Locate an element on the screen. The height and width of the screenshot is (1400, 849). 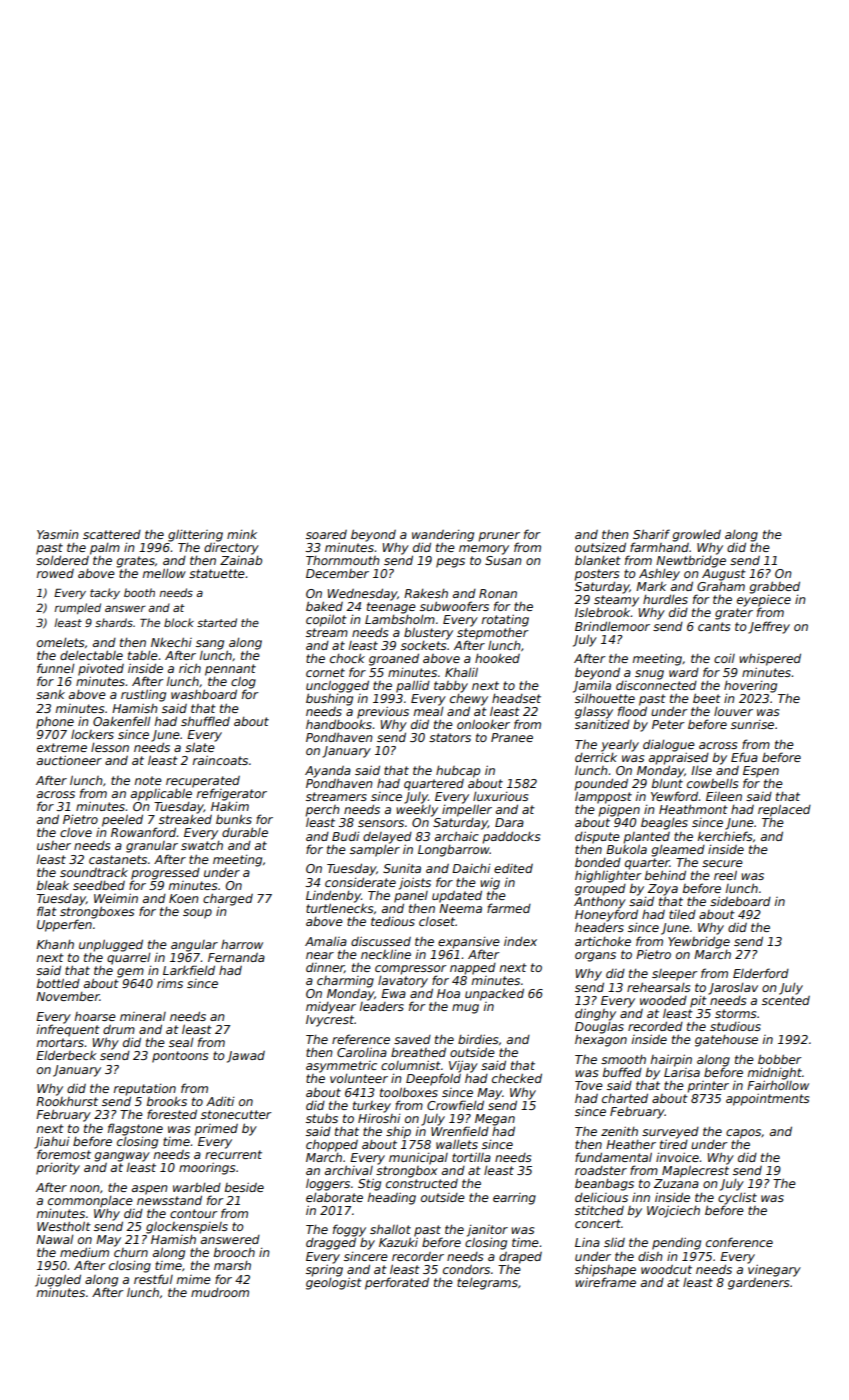
hooked is located at coordinates (497, 658).
